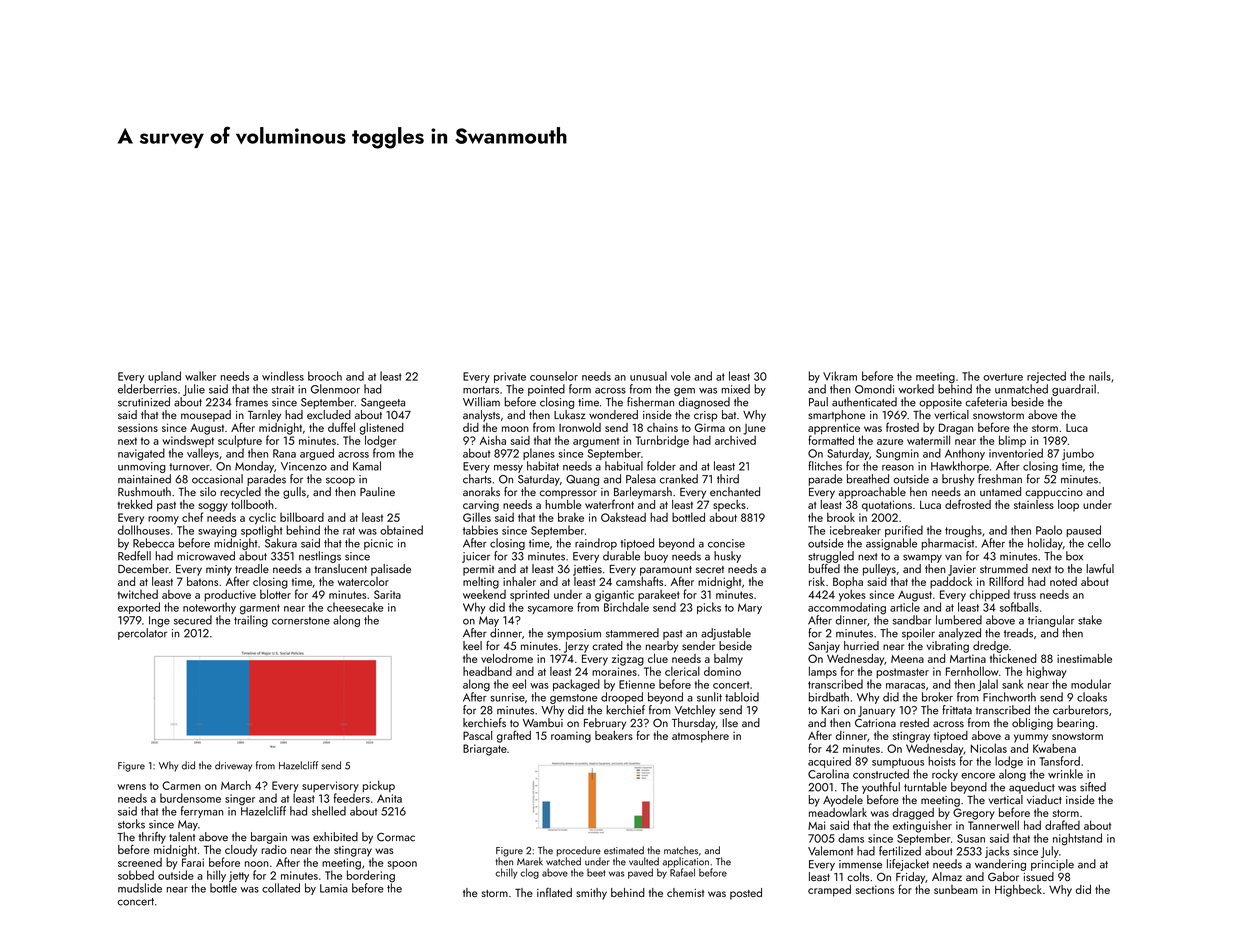 This image has width=1233, height=952. Describe the element at coordinates (152, 838) in the image. I see `thrifty` at that location.
